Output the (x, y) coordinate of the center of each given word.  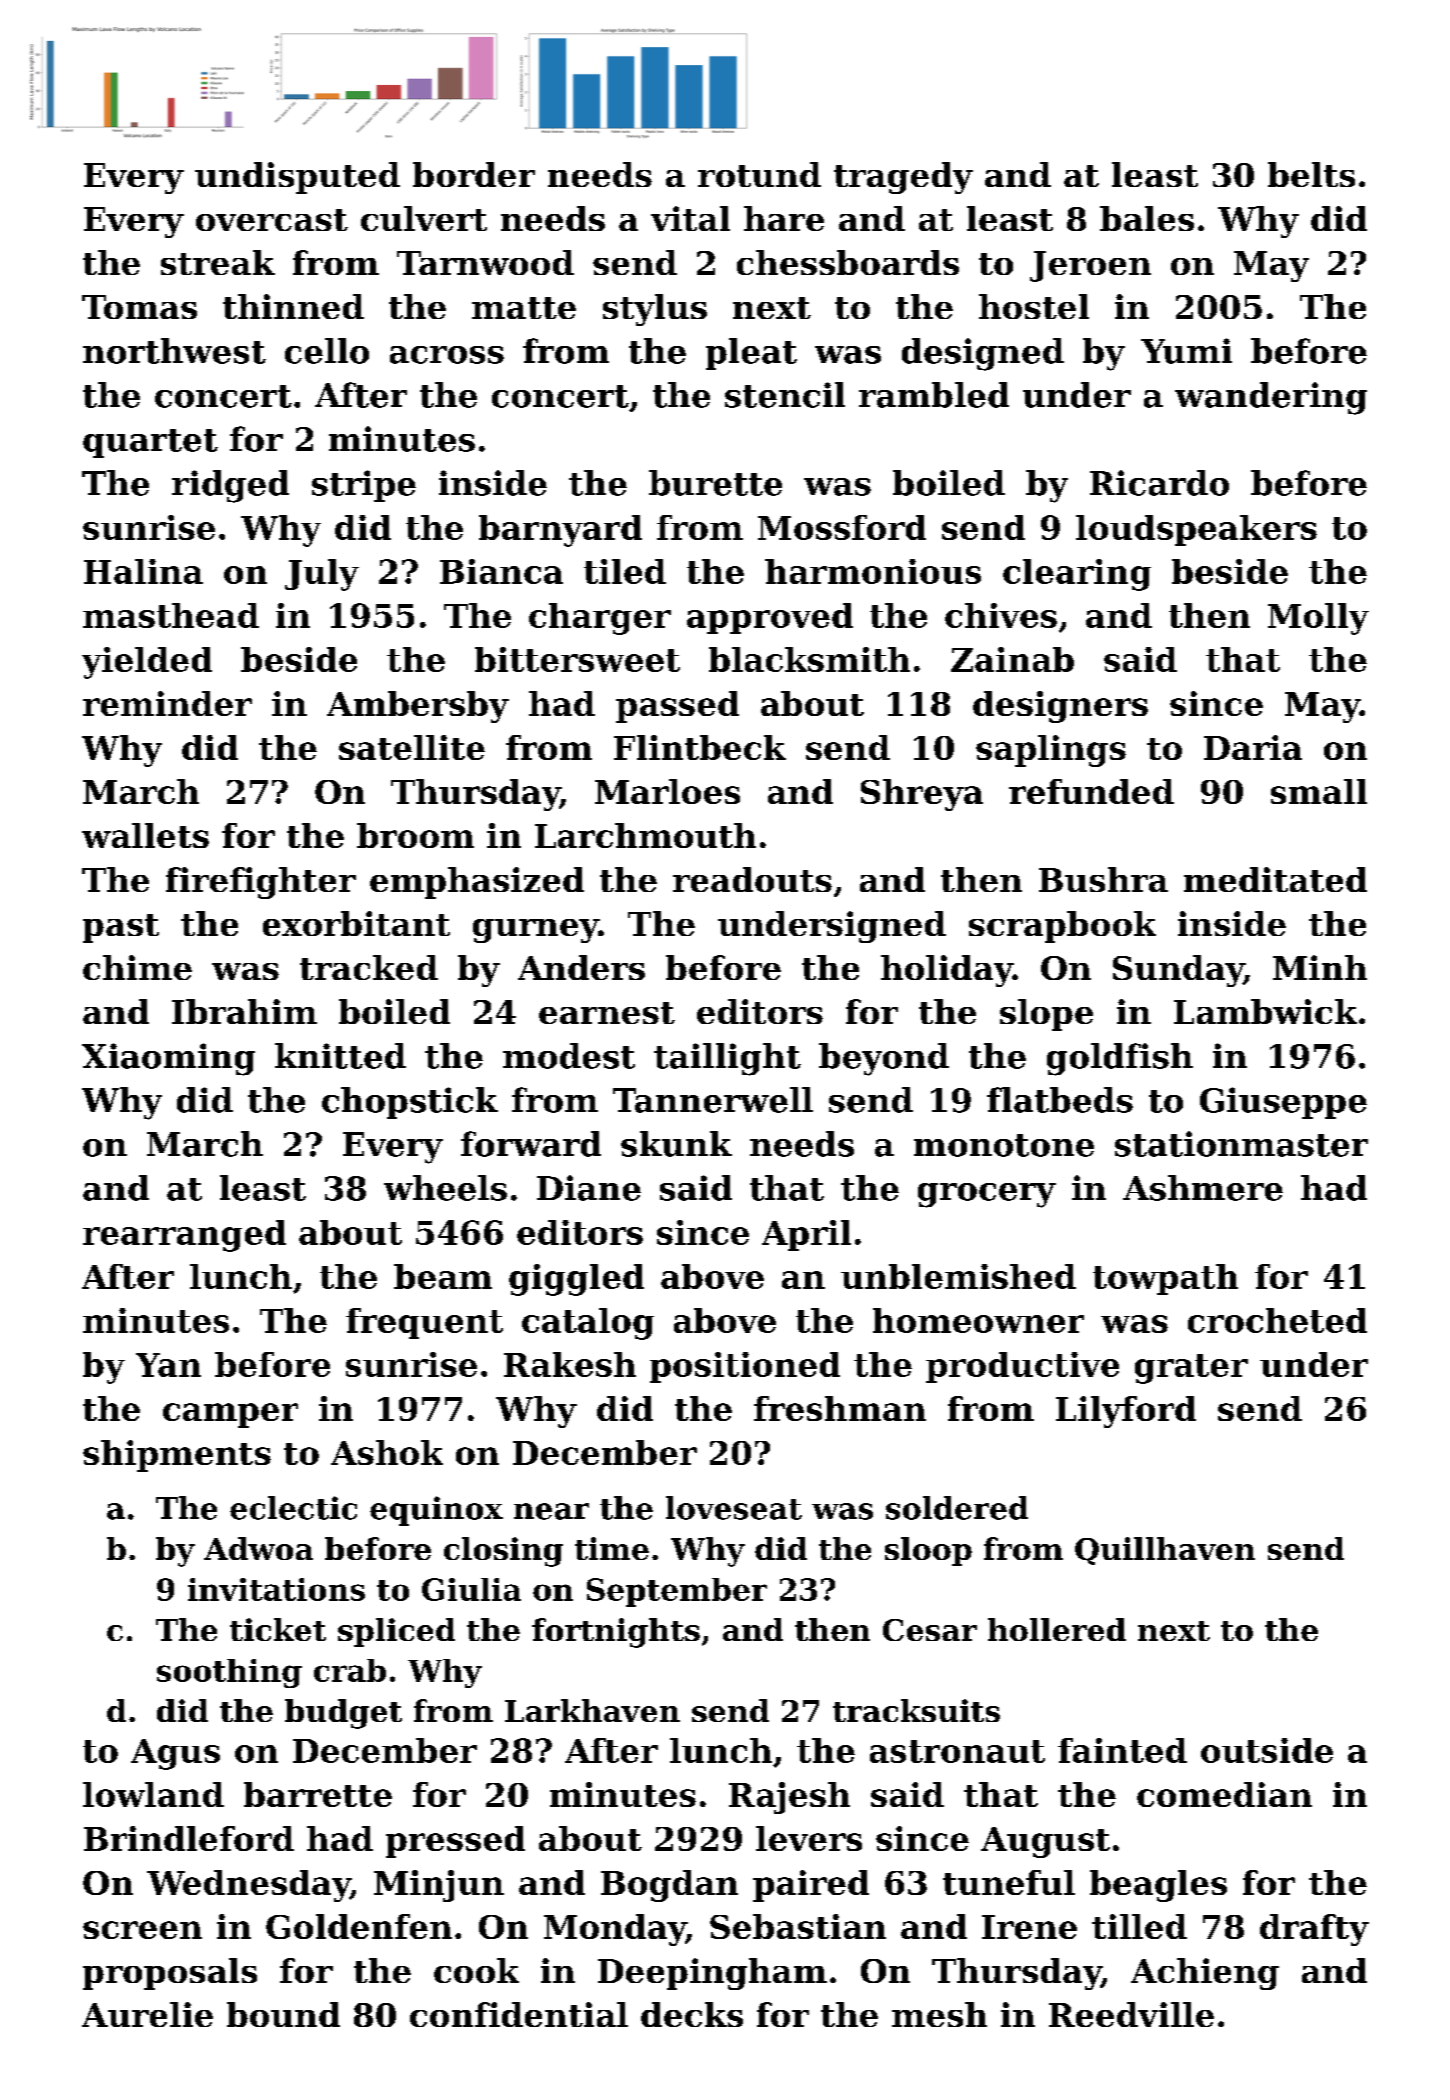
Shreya (922, 795)
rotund (759, 174)
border (474, 174)
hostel (1034, 306)
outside (1267, 1750)
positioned (745, 1367)
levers (809, 1838)
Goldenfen (359, 1926)
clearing (1077, 575)
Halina (143, 571)
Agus (175, 1754)
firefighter (261, 883)
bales (1147, 218)
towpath (1165, 1279)
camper (230, 1415)
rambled (934, 395)
